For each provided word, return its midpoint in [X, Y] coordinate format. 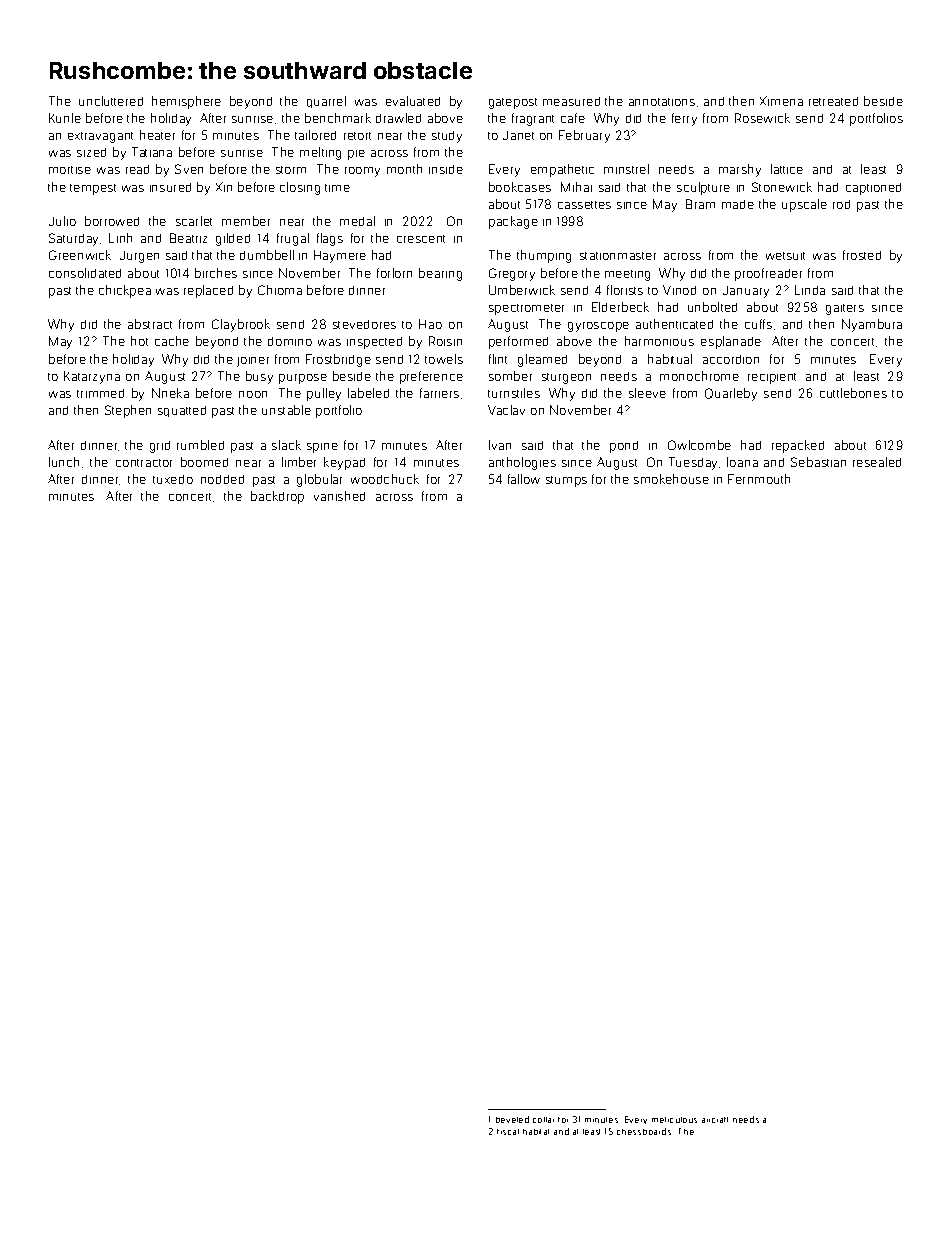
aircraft [715, 1120]
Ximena [781, 101]
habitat [536, 1132]
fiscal [508, 1132]
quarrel [326, 102]
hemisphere [186, 102]
